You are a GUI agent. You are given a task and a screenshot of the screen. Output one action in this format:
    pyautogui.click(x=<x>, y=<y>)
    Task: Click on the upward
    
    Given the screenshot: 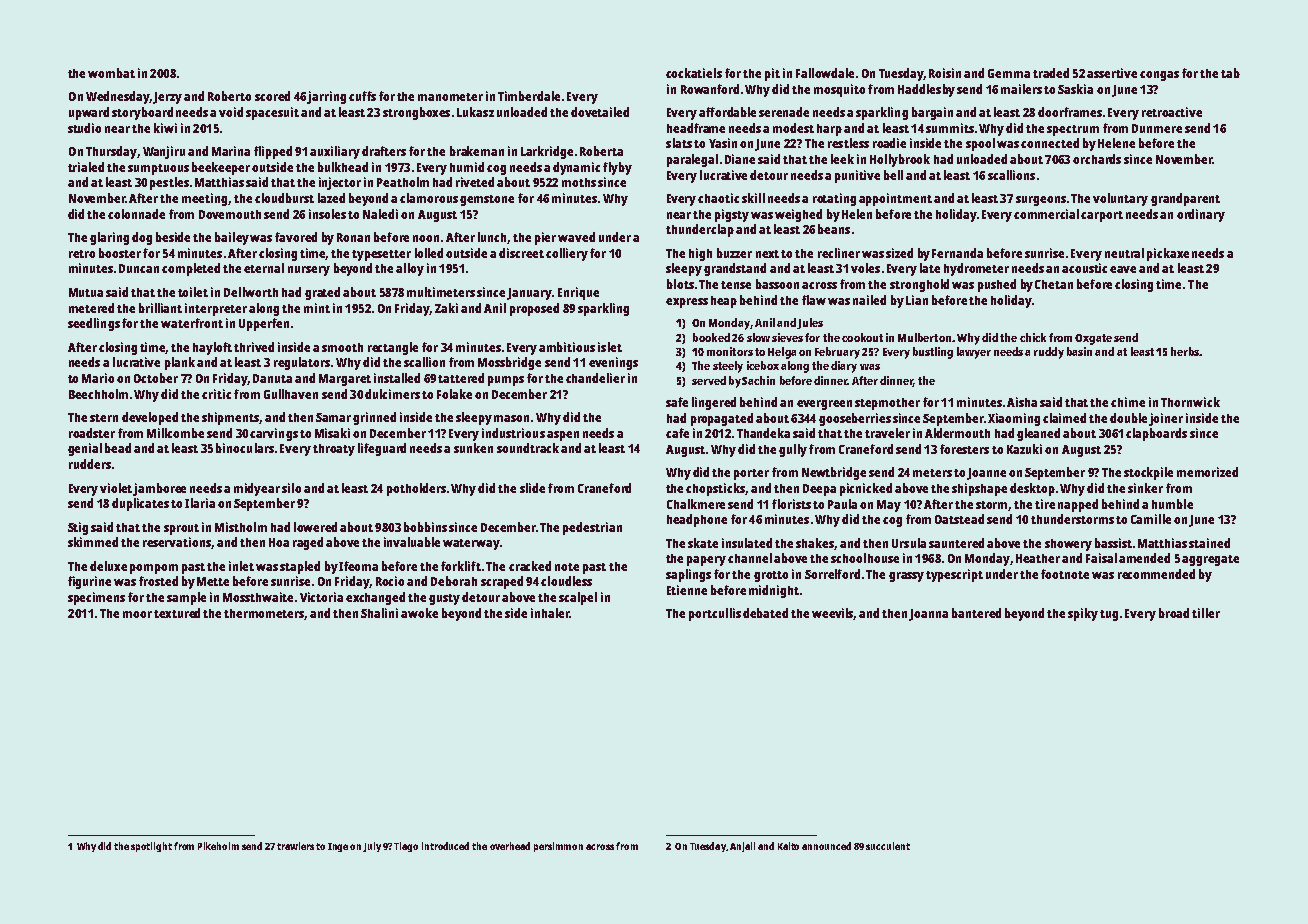 What is the action you would take?
    pyautogui.click(x=89, y=113)
